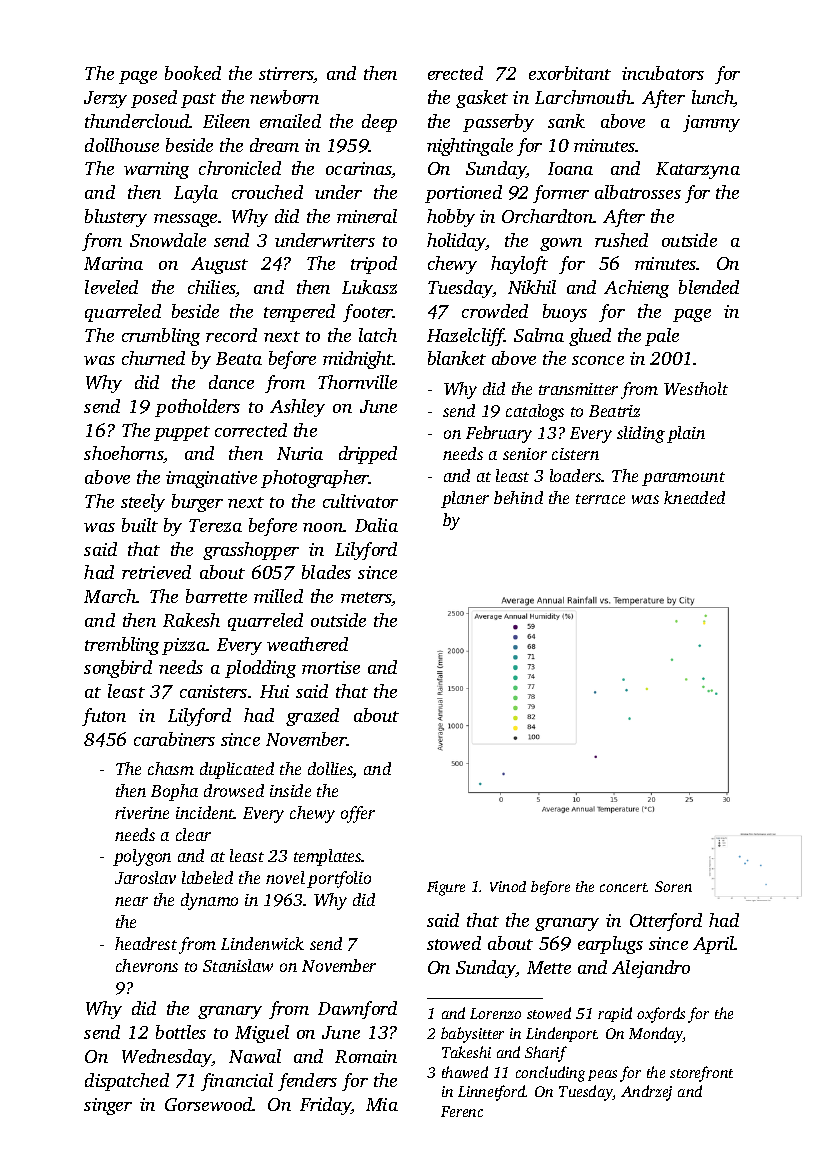  Describe the element at coordinates (600, 499) in the screenshot. I see `terrace` at that location.
